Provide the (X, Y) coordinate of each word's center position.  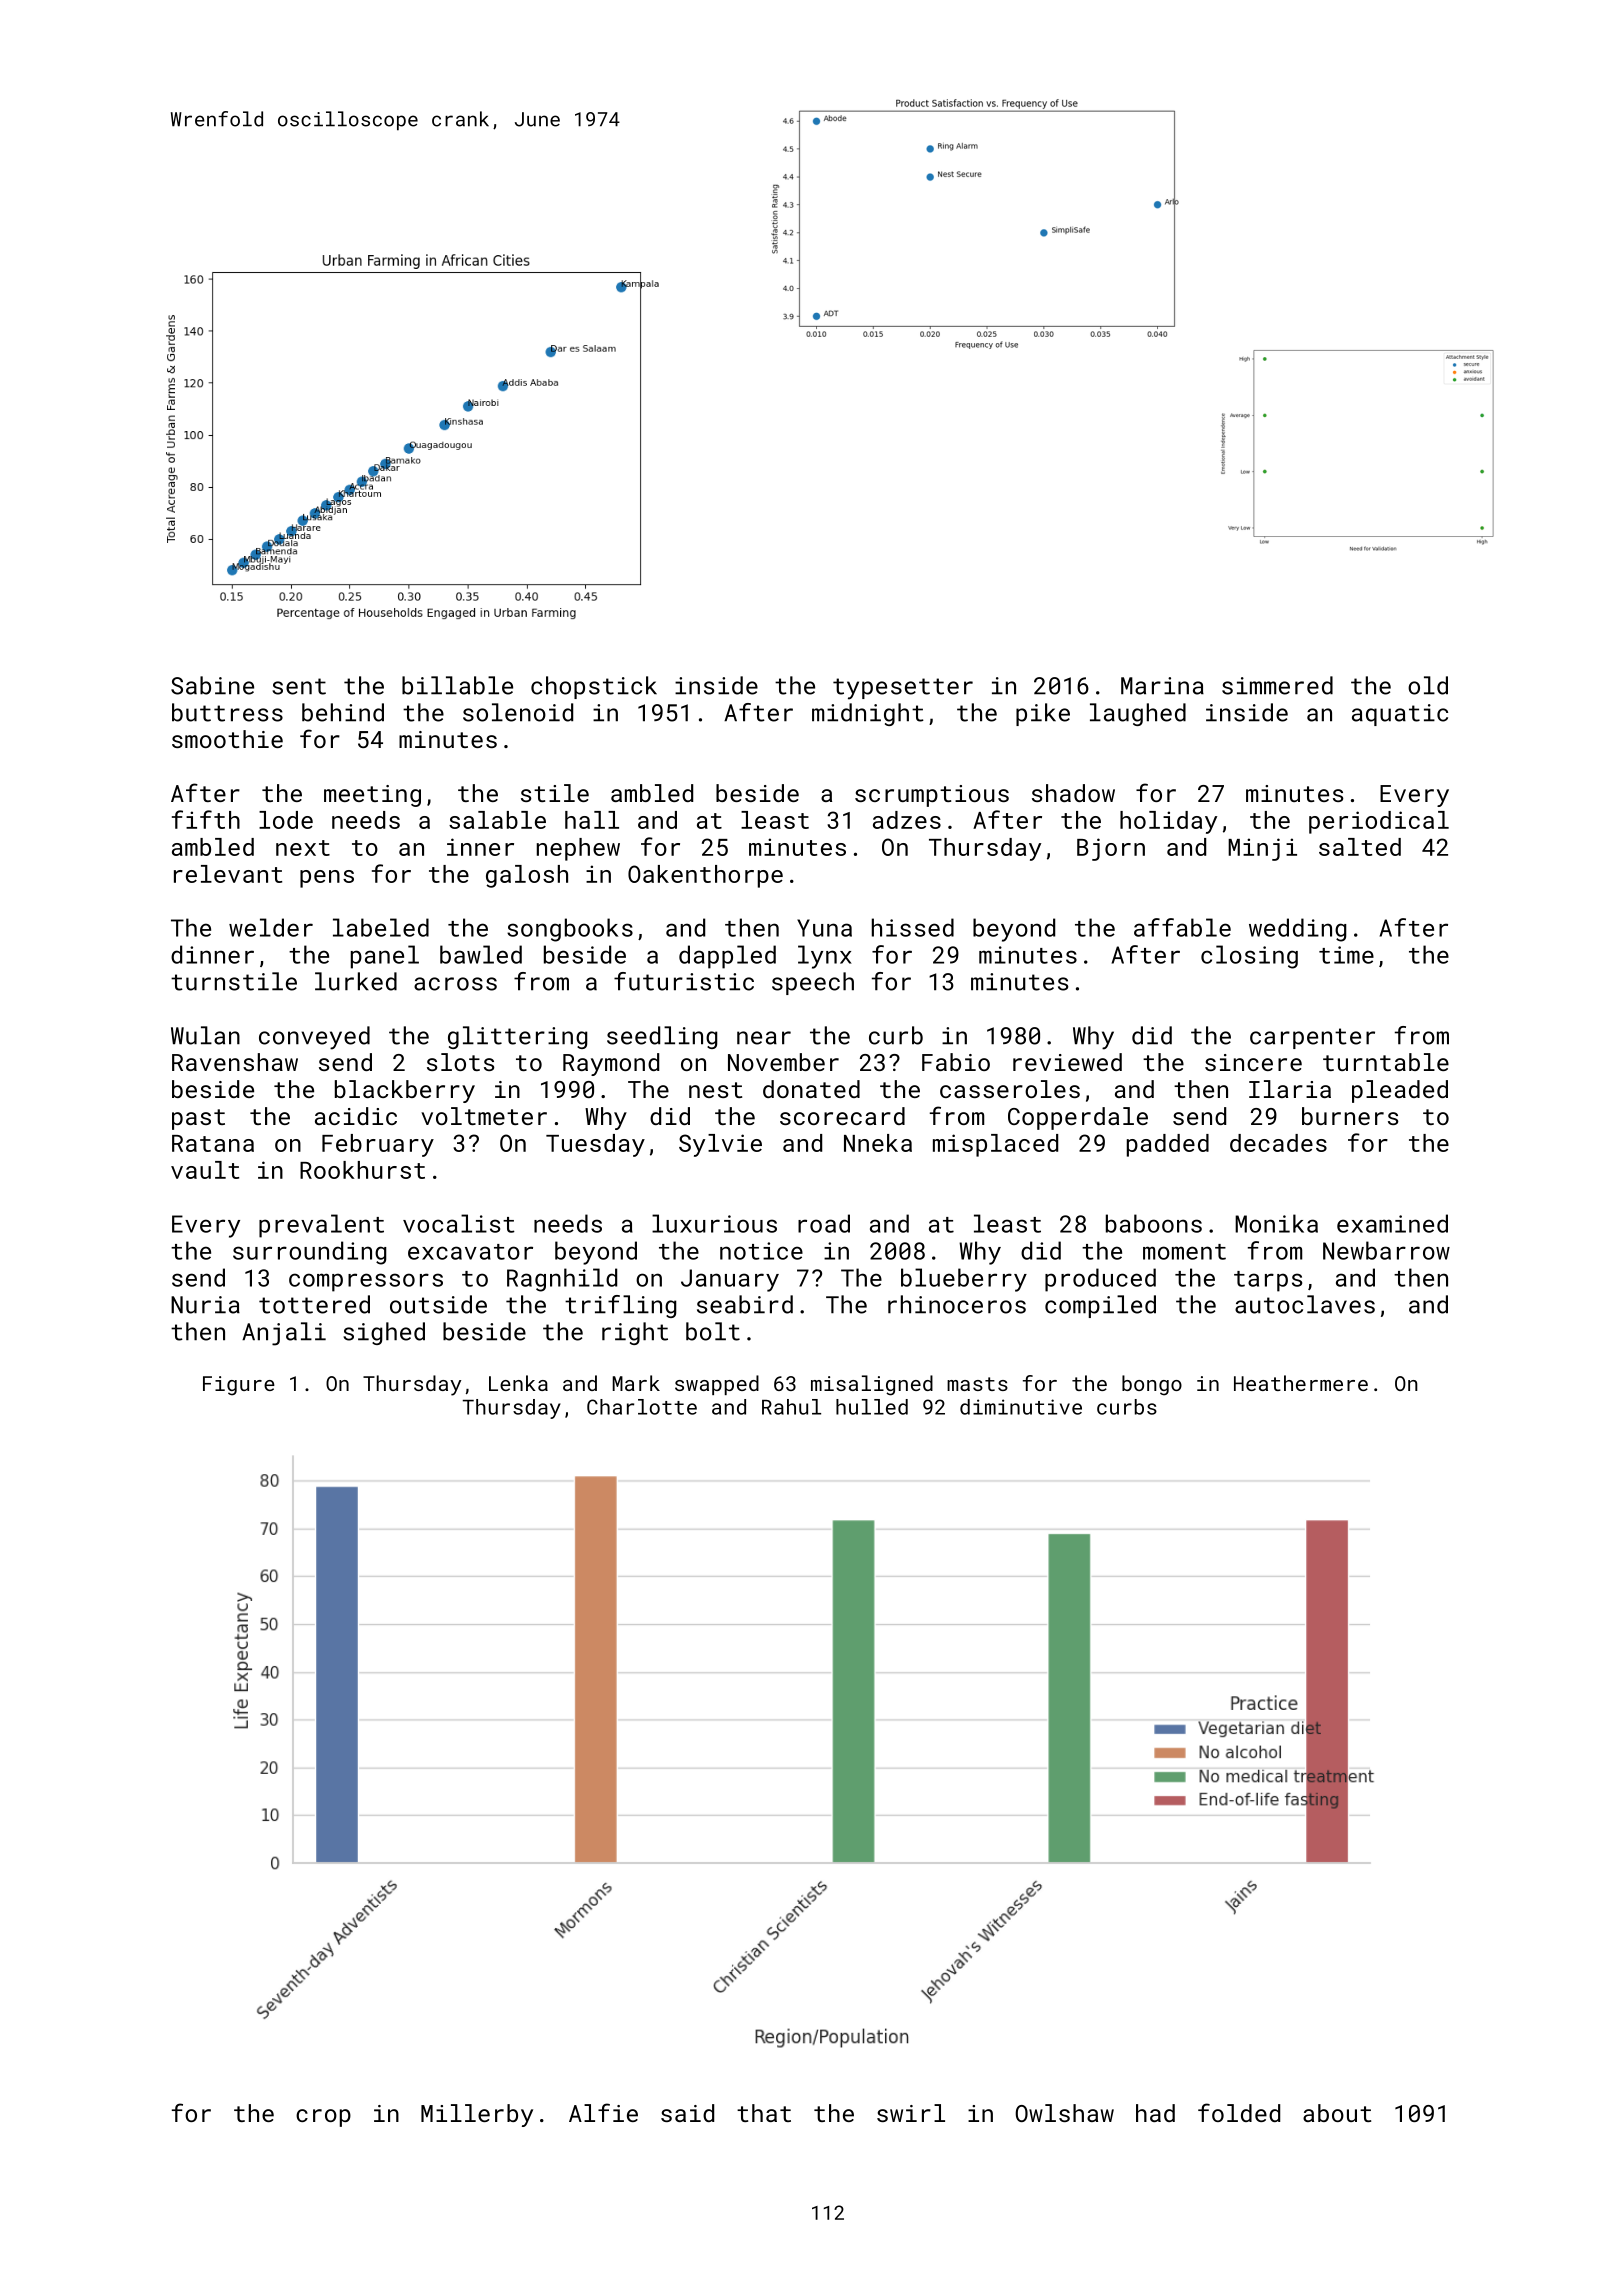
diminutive (1021, 1407)
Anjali (284, 1334)
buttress (227, 712)
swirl (911, 2113)
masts (977, 1384)
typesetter (903, 689)
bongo (1152, 1385)
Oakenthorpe (705, 876)
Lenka (518, 1383)
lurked (356, 981)
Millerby (477, 2115)
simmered (1277, 685)
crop (323, 2118)
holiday (1168, 822)
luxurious (714, 1223)
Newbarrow (1386, 1250)
